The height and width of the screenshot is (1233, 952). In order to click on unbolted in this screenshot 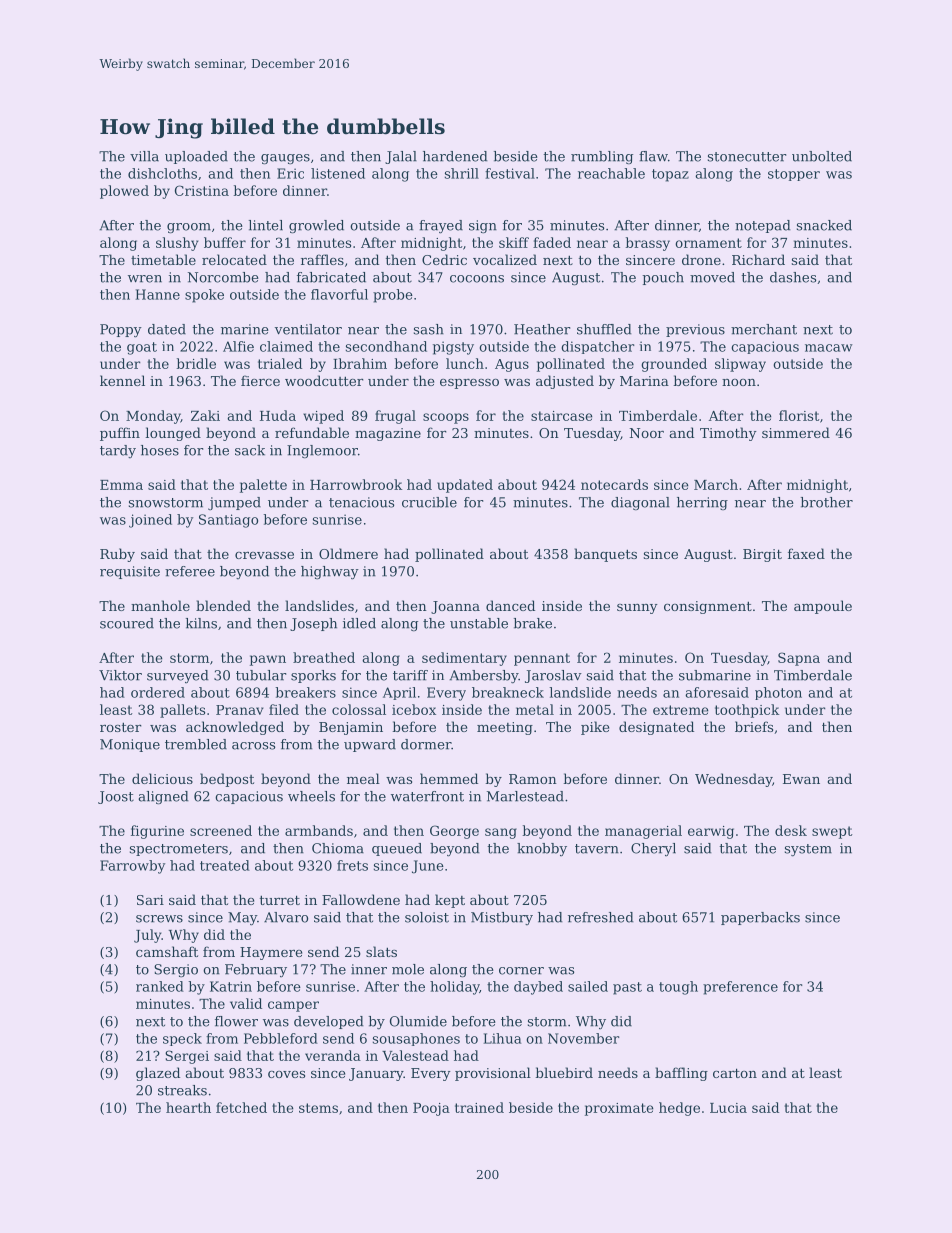, I will do `click(822, 156)`.
